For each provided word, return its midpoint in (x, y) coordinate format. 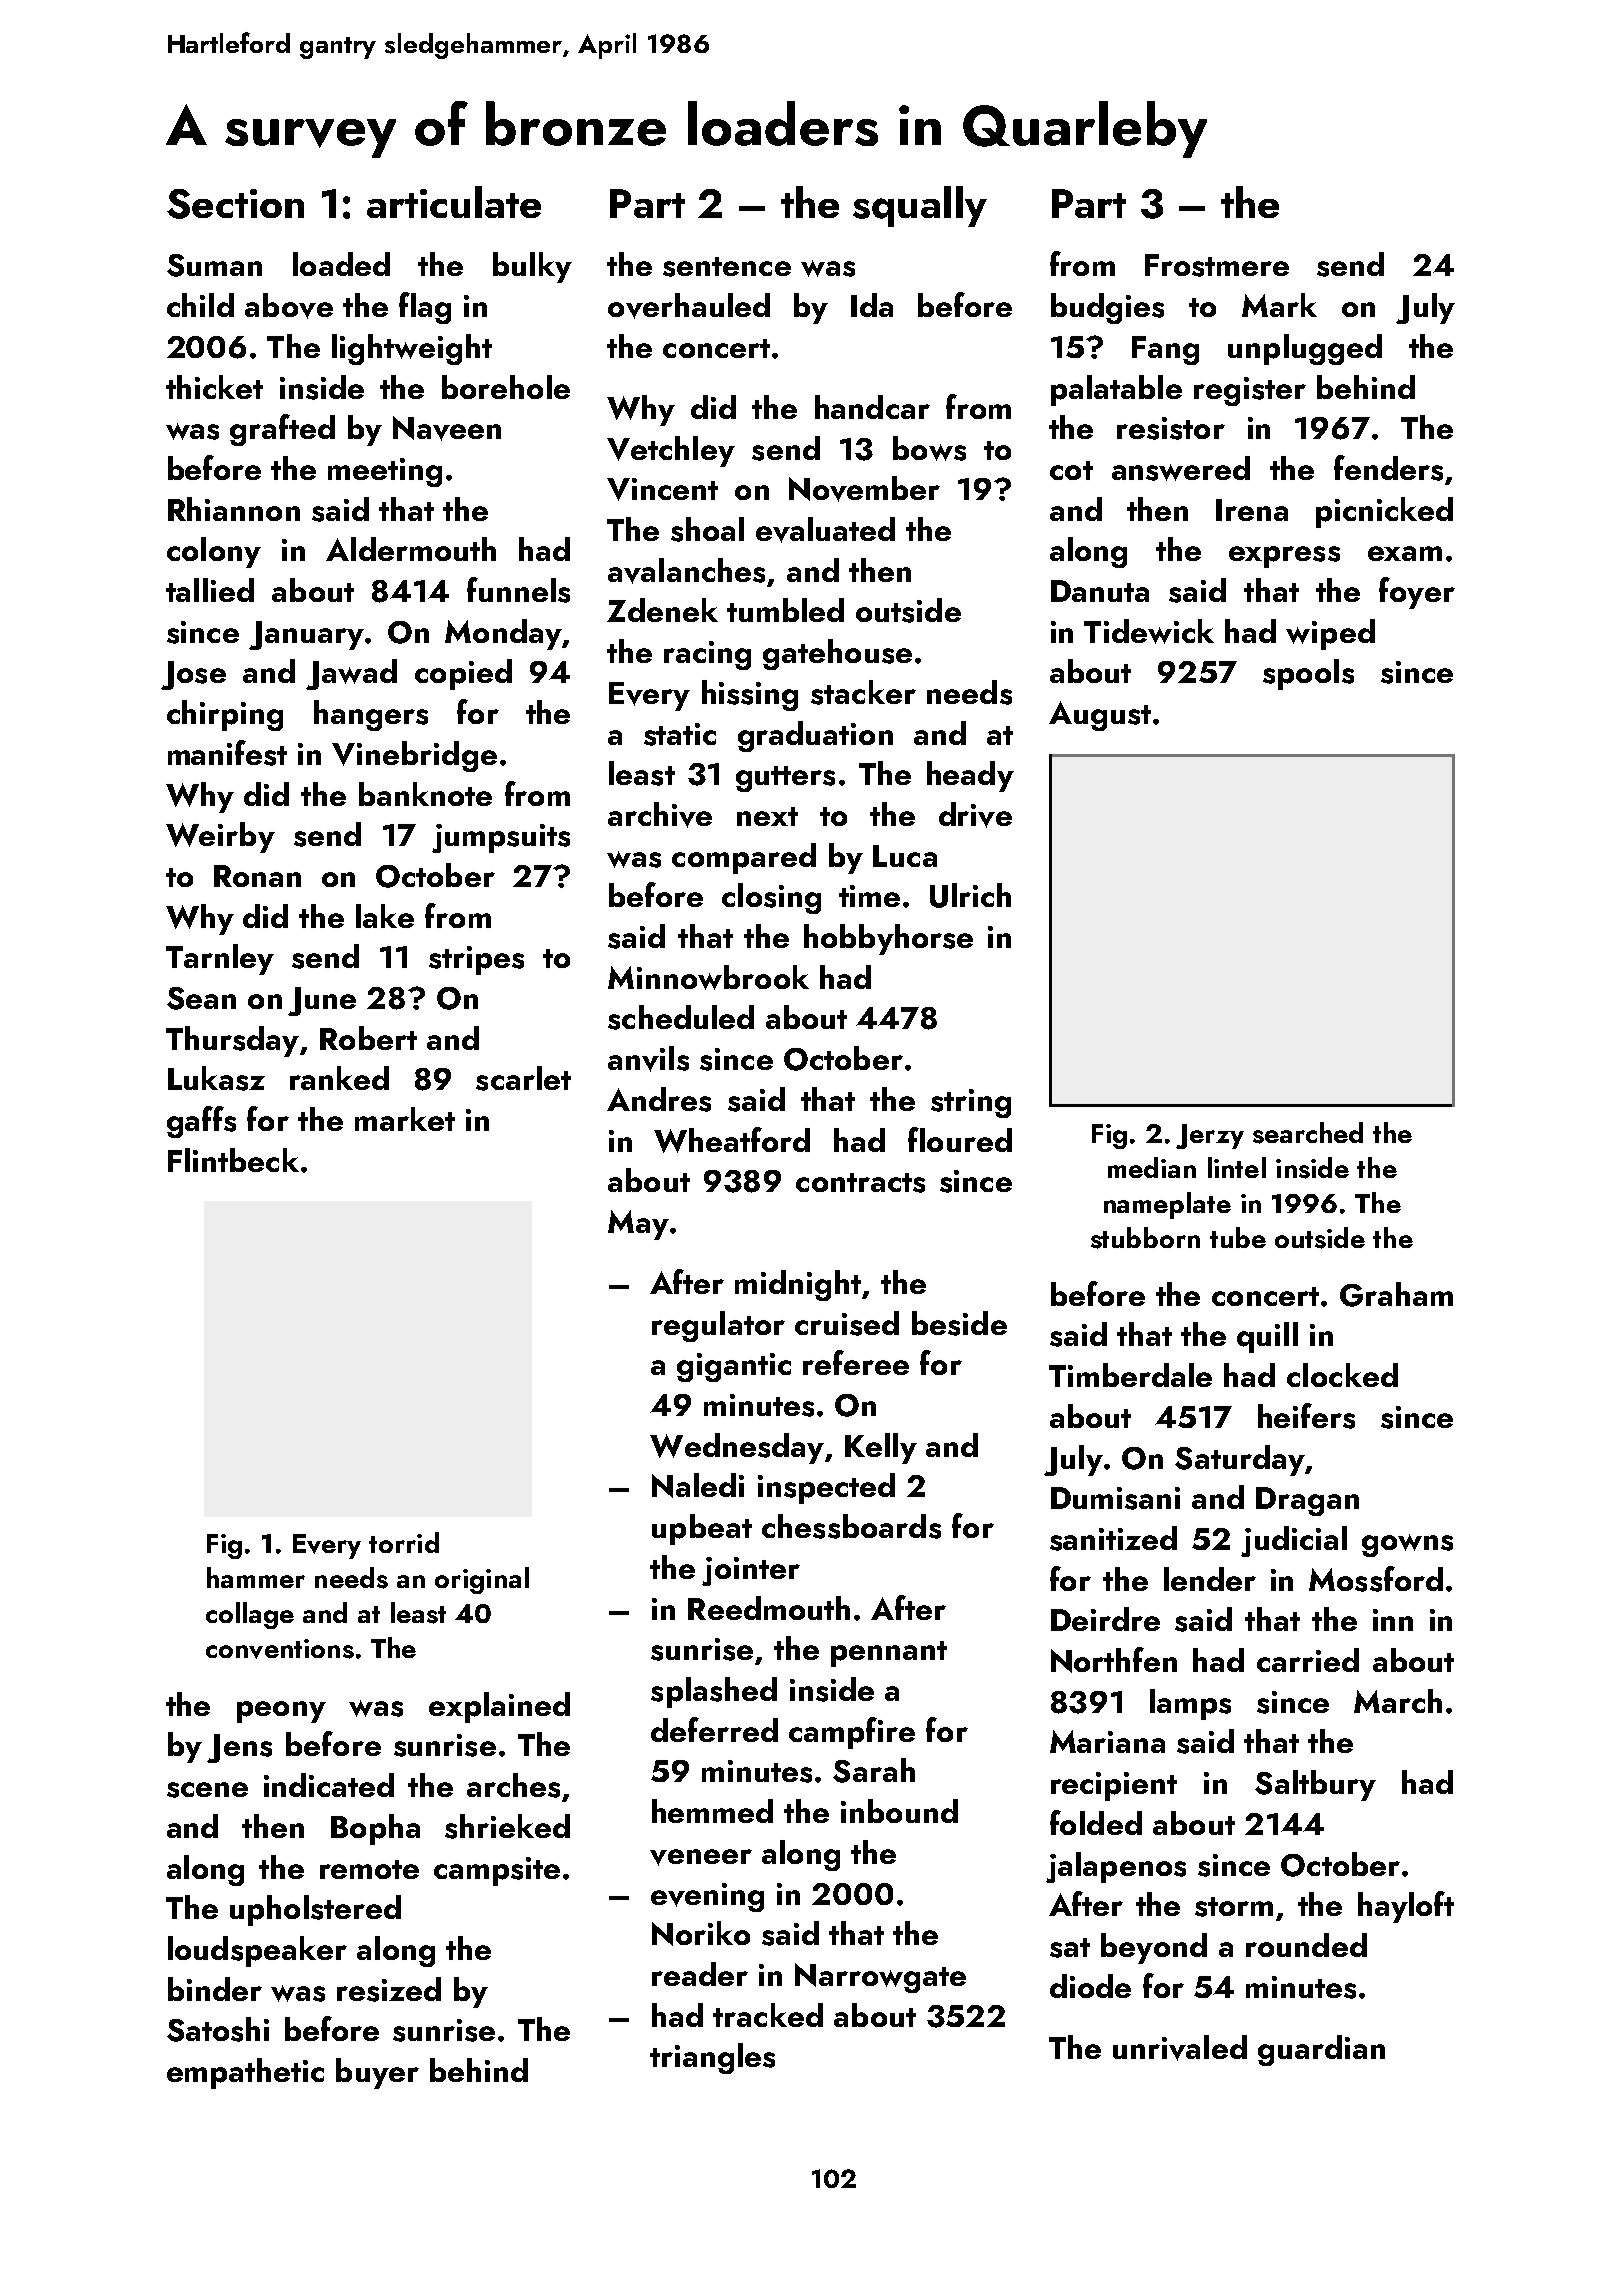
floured (960, 1139)
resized (389, 1989)
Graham (1396, 1294)
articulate (454, 202)
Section (235, 204)
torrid (404, 1542)
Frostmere (1217, 265)
